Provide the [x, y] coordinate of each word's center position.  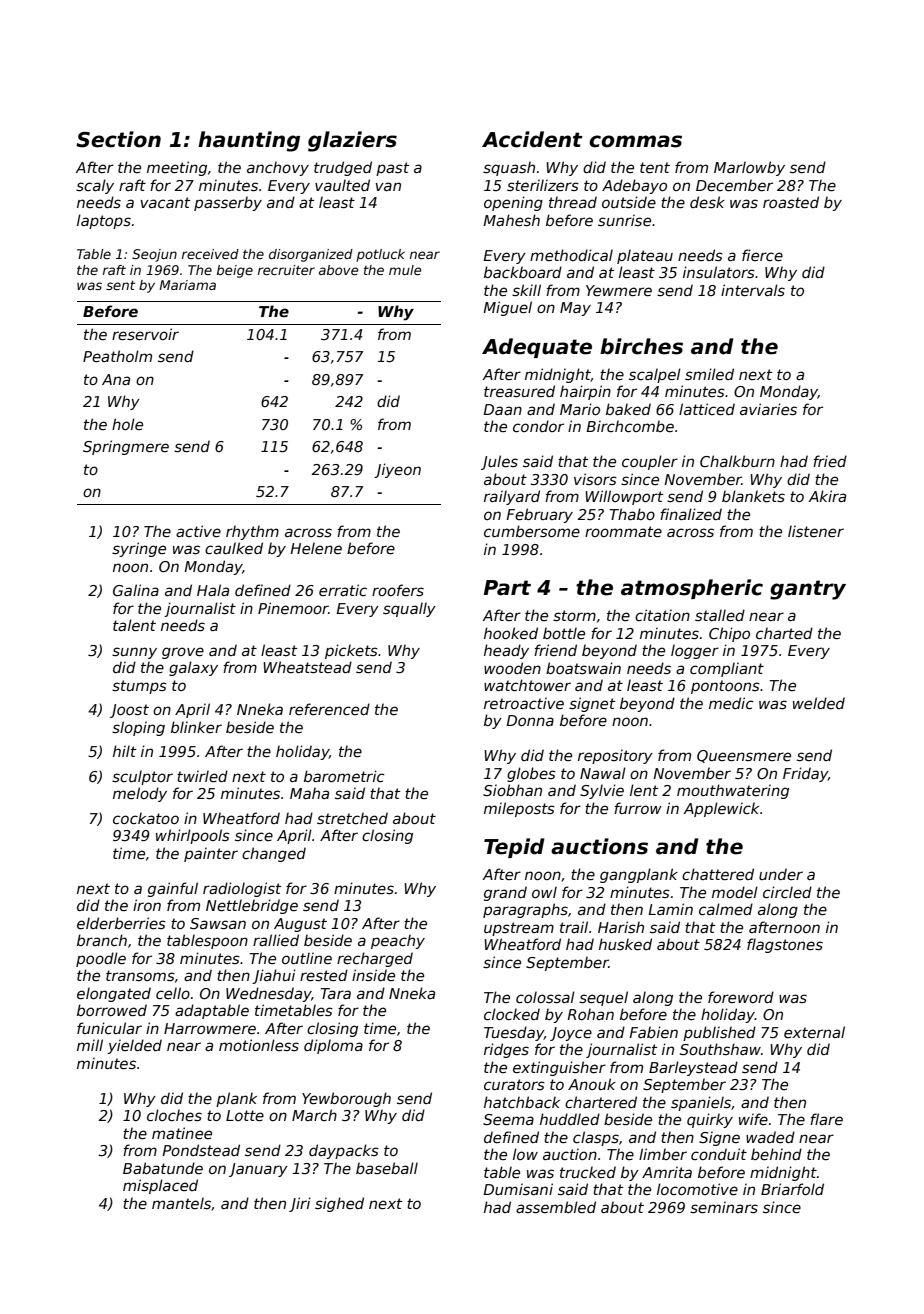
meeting [177, 168]
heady [506, 651]
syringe [139, 549]
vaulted [342, 185]
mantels [181, 1203]
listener [816, 531]
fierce [762, 255]
